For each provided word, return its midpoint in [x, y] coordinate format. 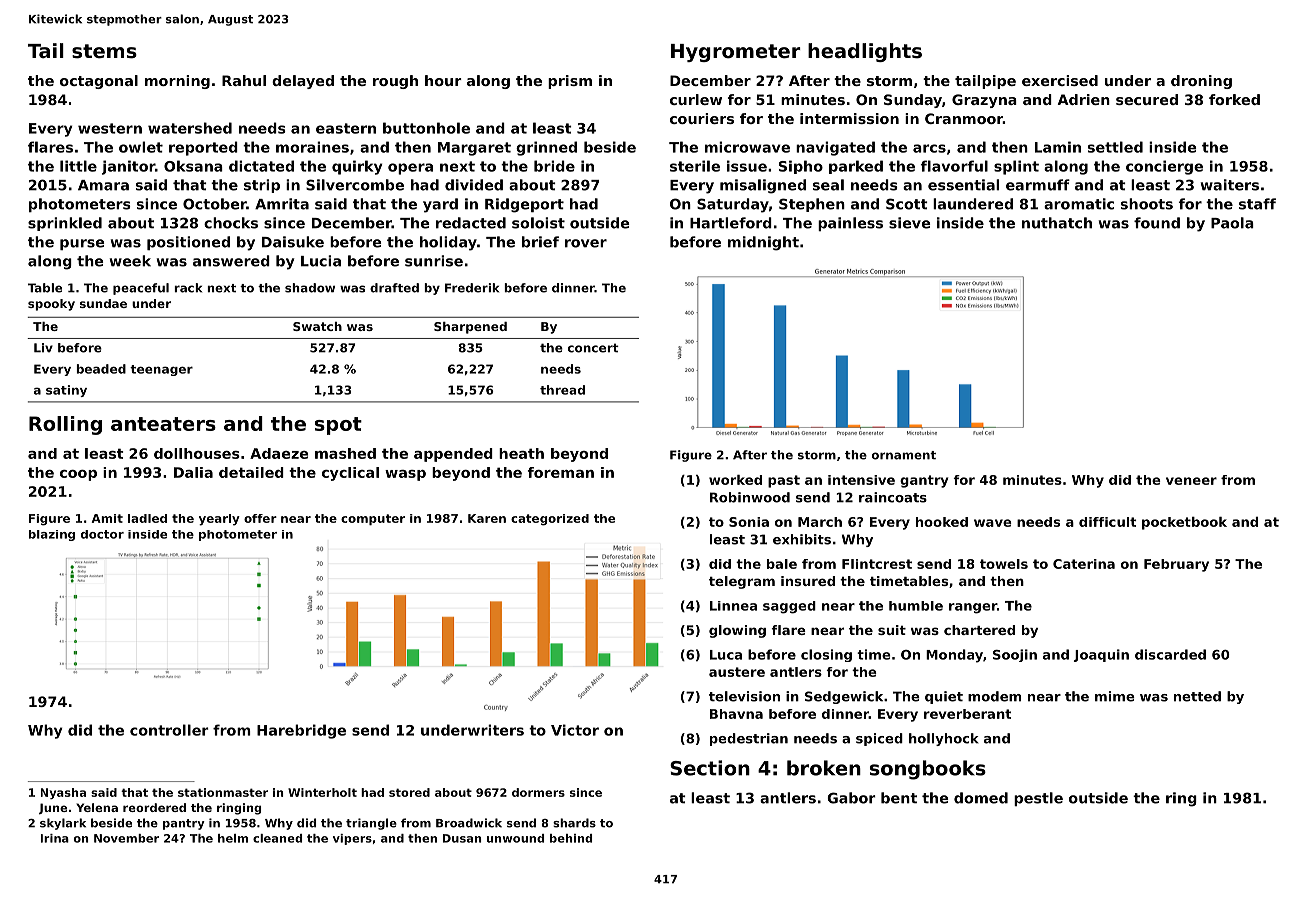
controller [169, 730]
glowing [737, 631]
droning [1201, 82]
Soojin [1015, 655]
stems [104, 51]
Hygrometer [736, 53]
